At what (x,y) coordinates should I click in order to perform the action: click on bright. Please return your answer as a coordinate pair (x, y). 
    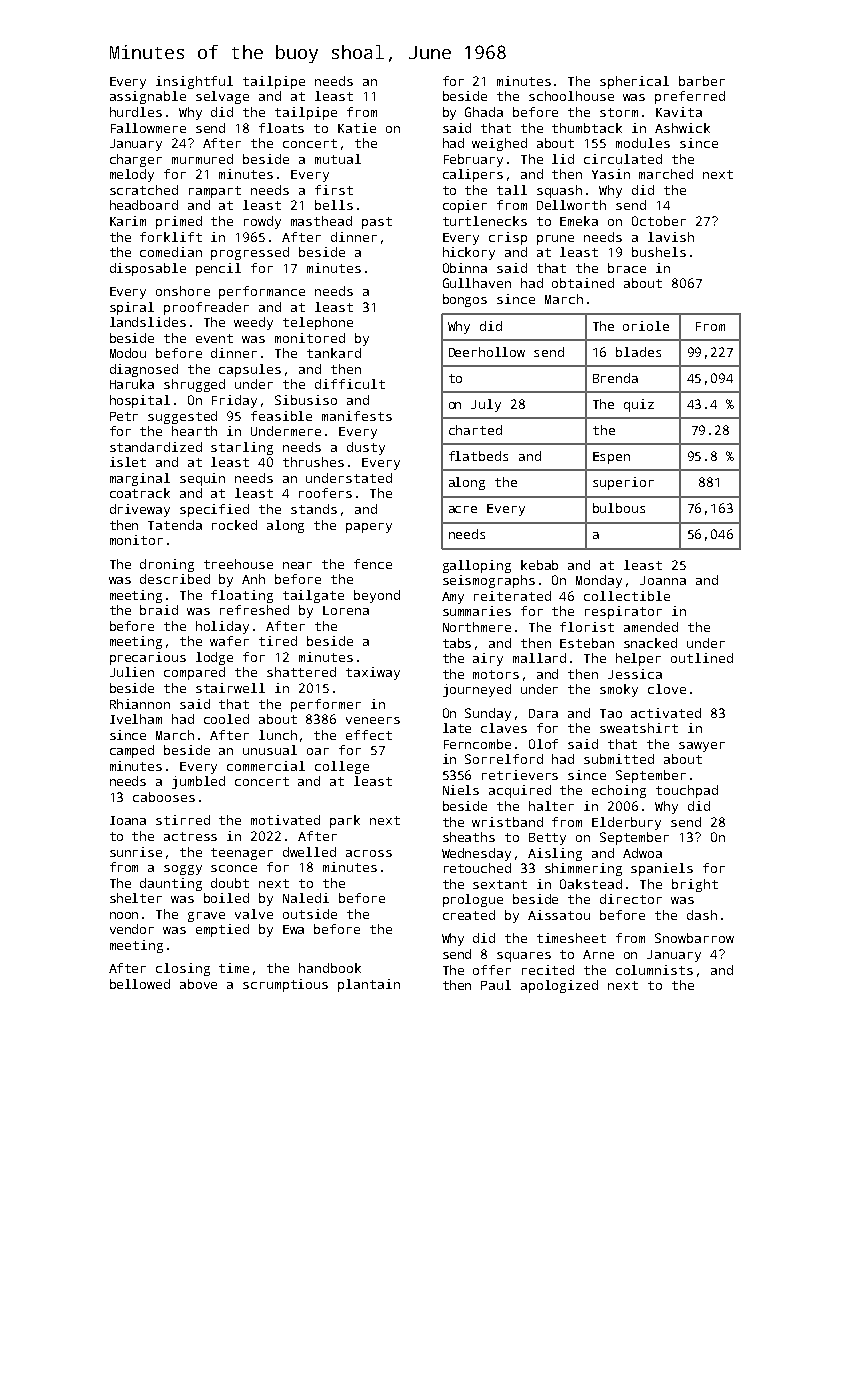
    Looking at the image, I should click on (695, 885).
